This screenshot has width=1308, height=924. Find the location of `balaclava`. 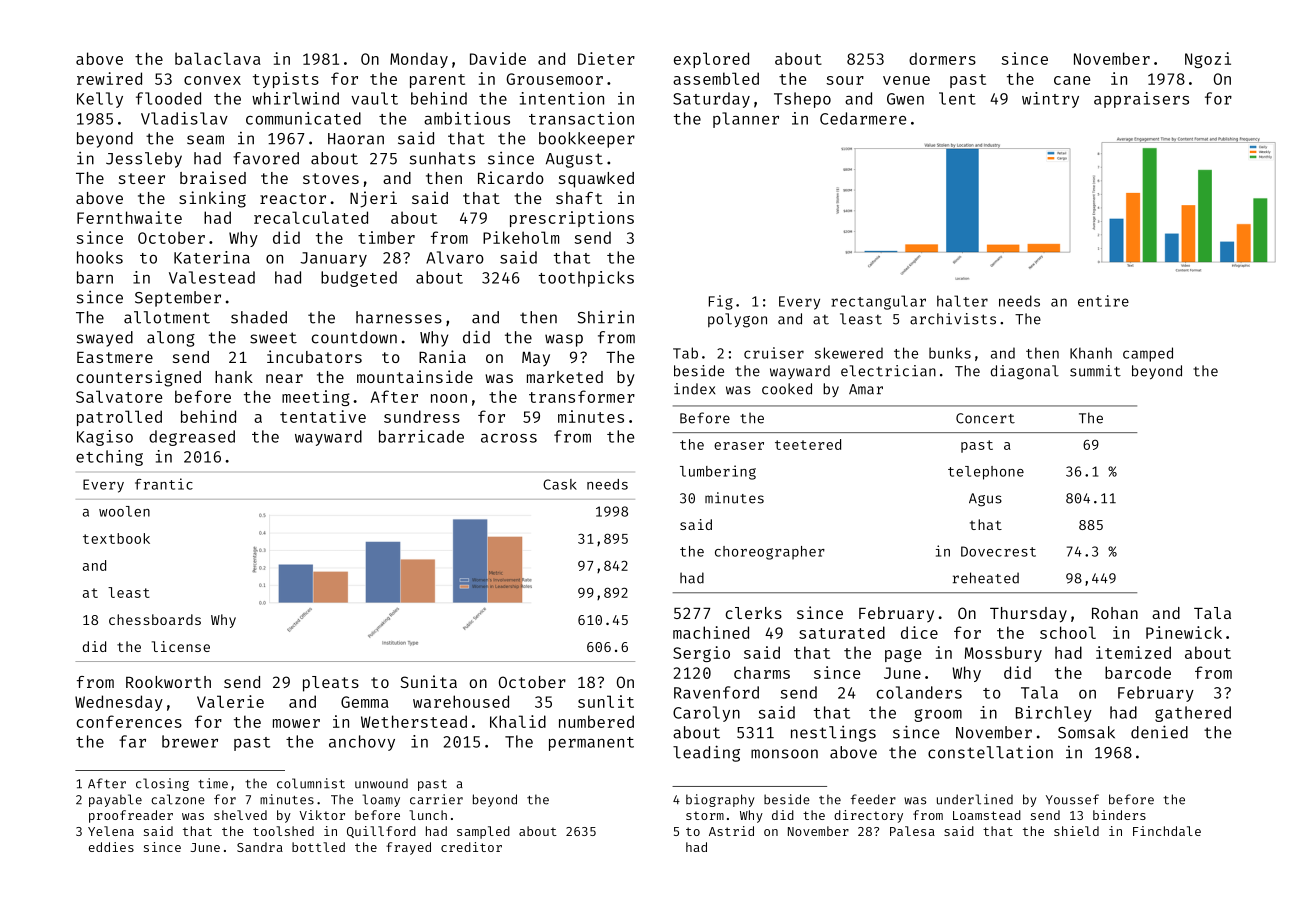

balaclava is located at coordinates (218, 58).
